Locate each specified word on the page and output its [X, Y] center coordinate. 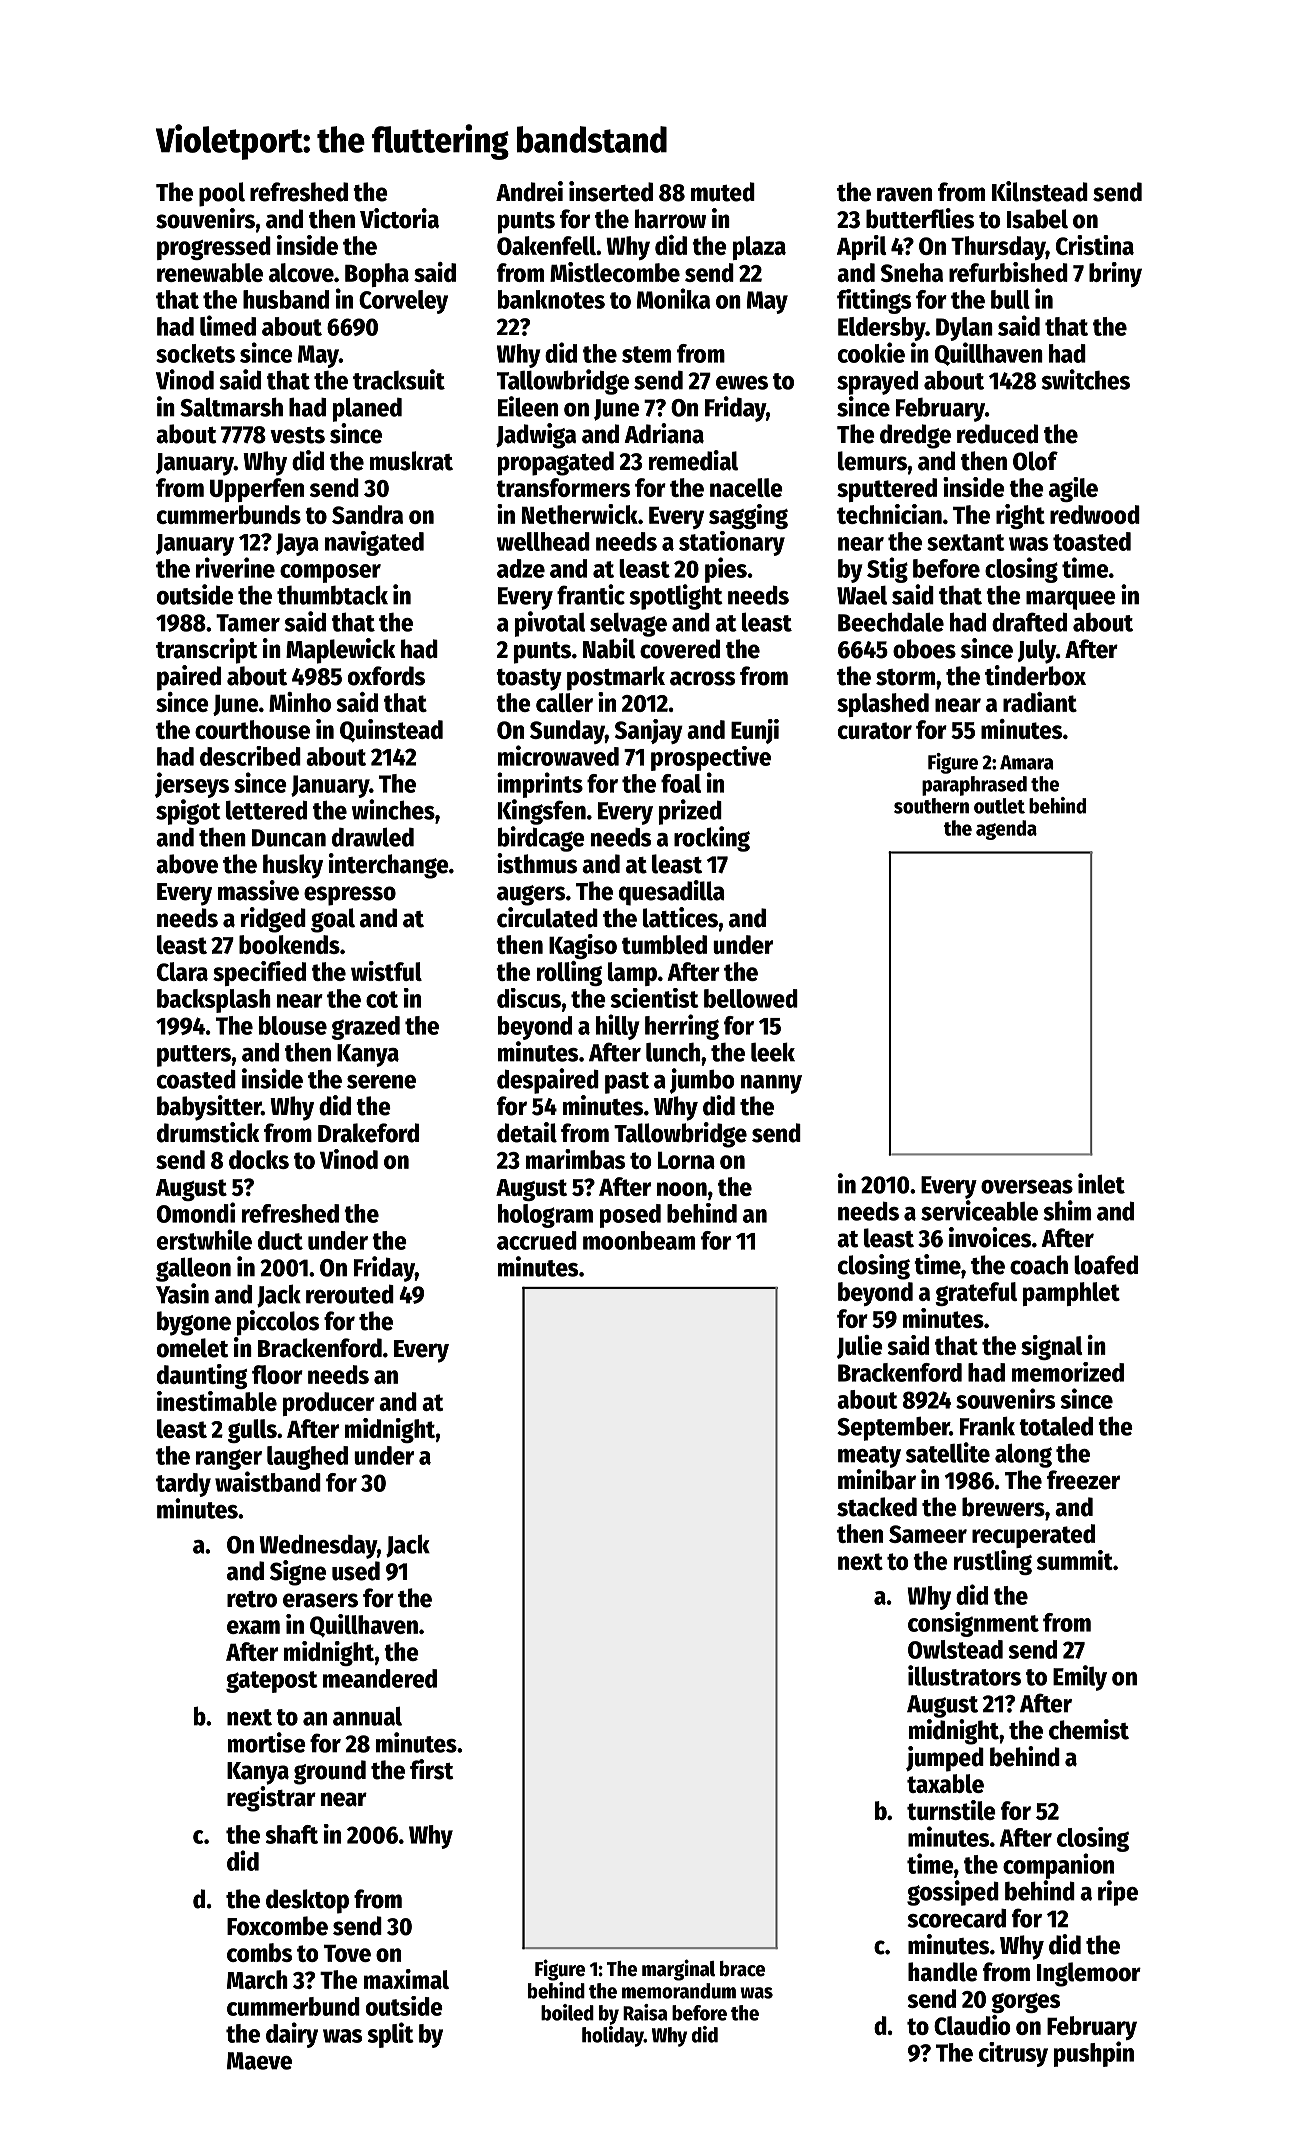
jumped [945, 1759]
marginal [678, 1970]
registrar [271, 1799]
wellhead [543, 541]
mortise [267, 1742]
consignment [973, 1624]
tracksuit [399, 379]
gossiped [953, 1893]
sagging [748, 516]
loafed [1106, 1265]
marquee [1071, 600]
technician [889, 514]
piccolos [278, 1323]
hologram [545, 1216]
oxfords [386, 676]
